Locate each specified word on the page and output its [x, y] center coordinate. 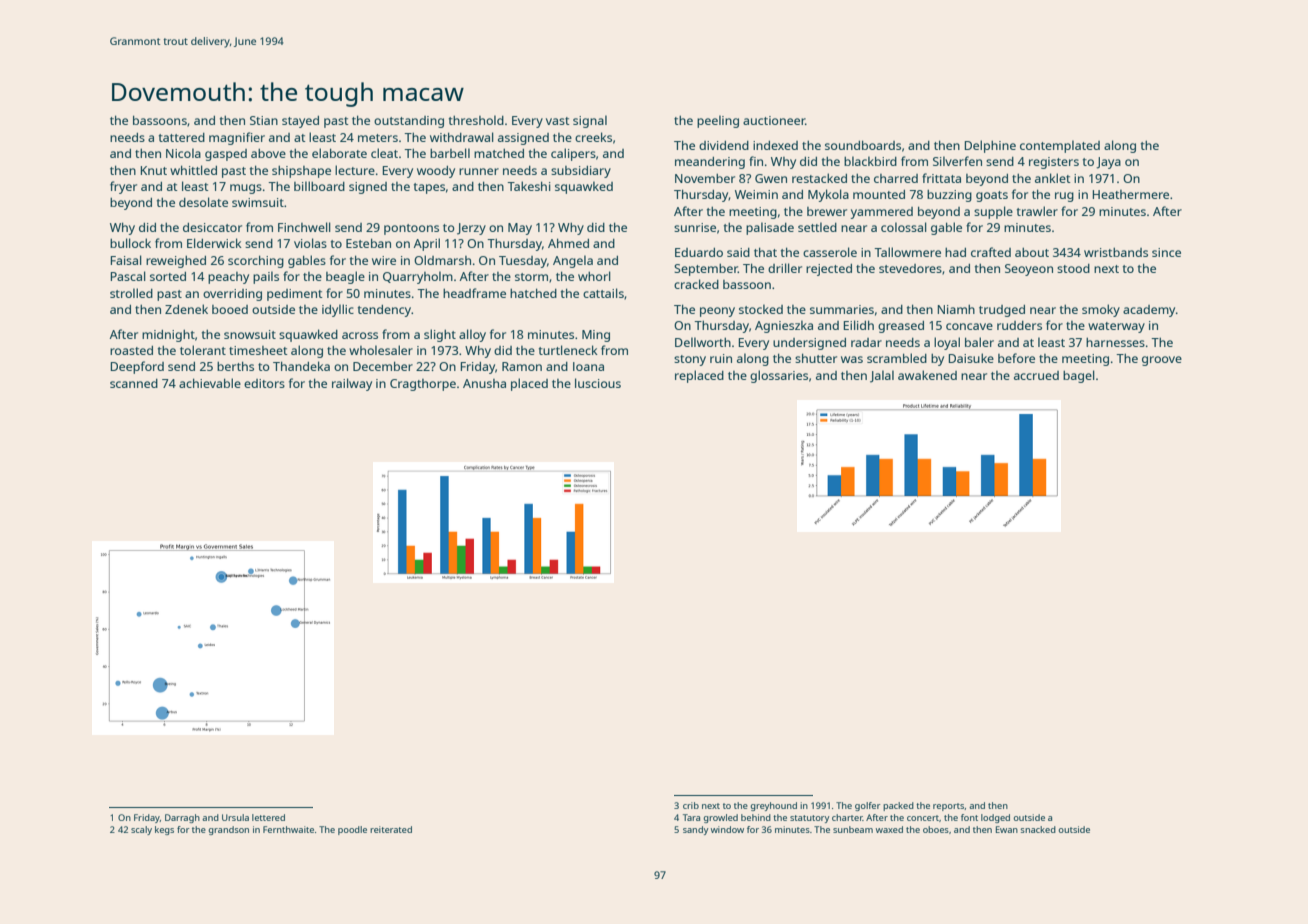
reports [949, 807]
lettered [268, 817]
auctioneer [774, 120]
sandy [695, 830]
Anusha [484, 383]
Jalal [882, 376]
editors [264, 383]
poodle [352, 830]
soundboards [863, 145]
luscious [598, 383]
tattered [182, 137]
